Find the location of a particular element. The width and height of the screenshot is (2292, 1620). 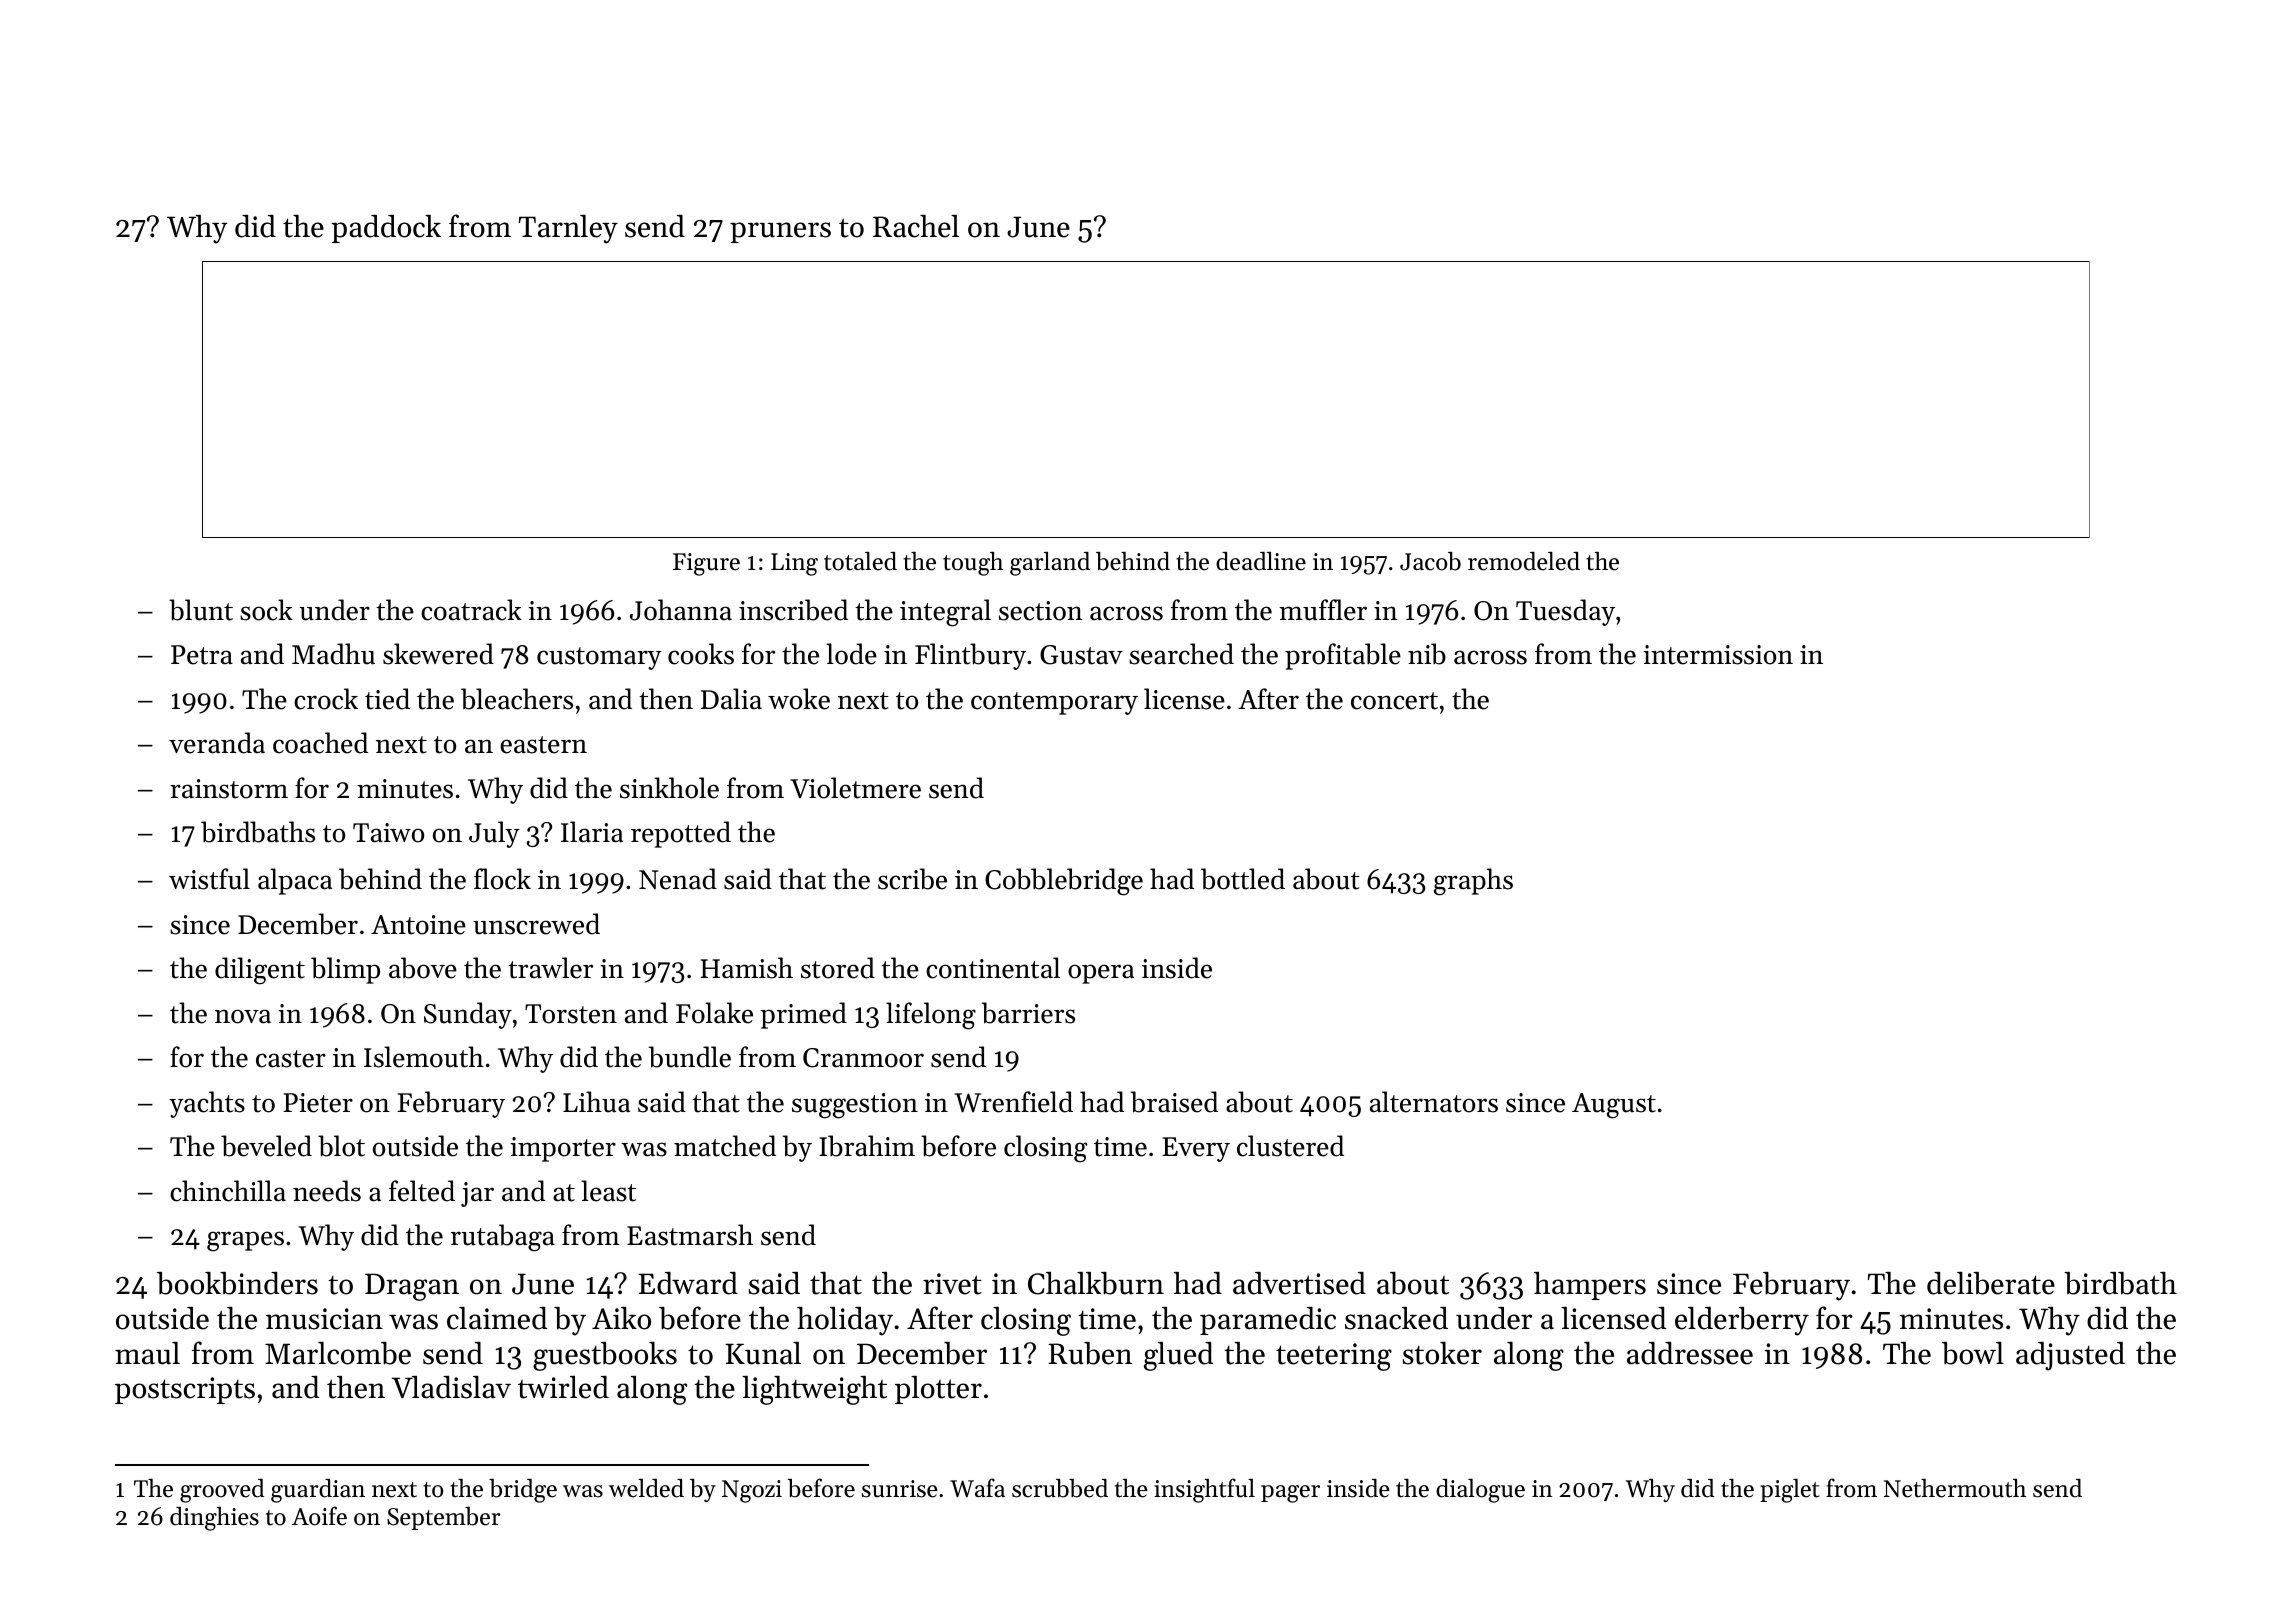

dialogue is located at coordinates (1480, 1491).
